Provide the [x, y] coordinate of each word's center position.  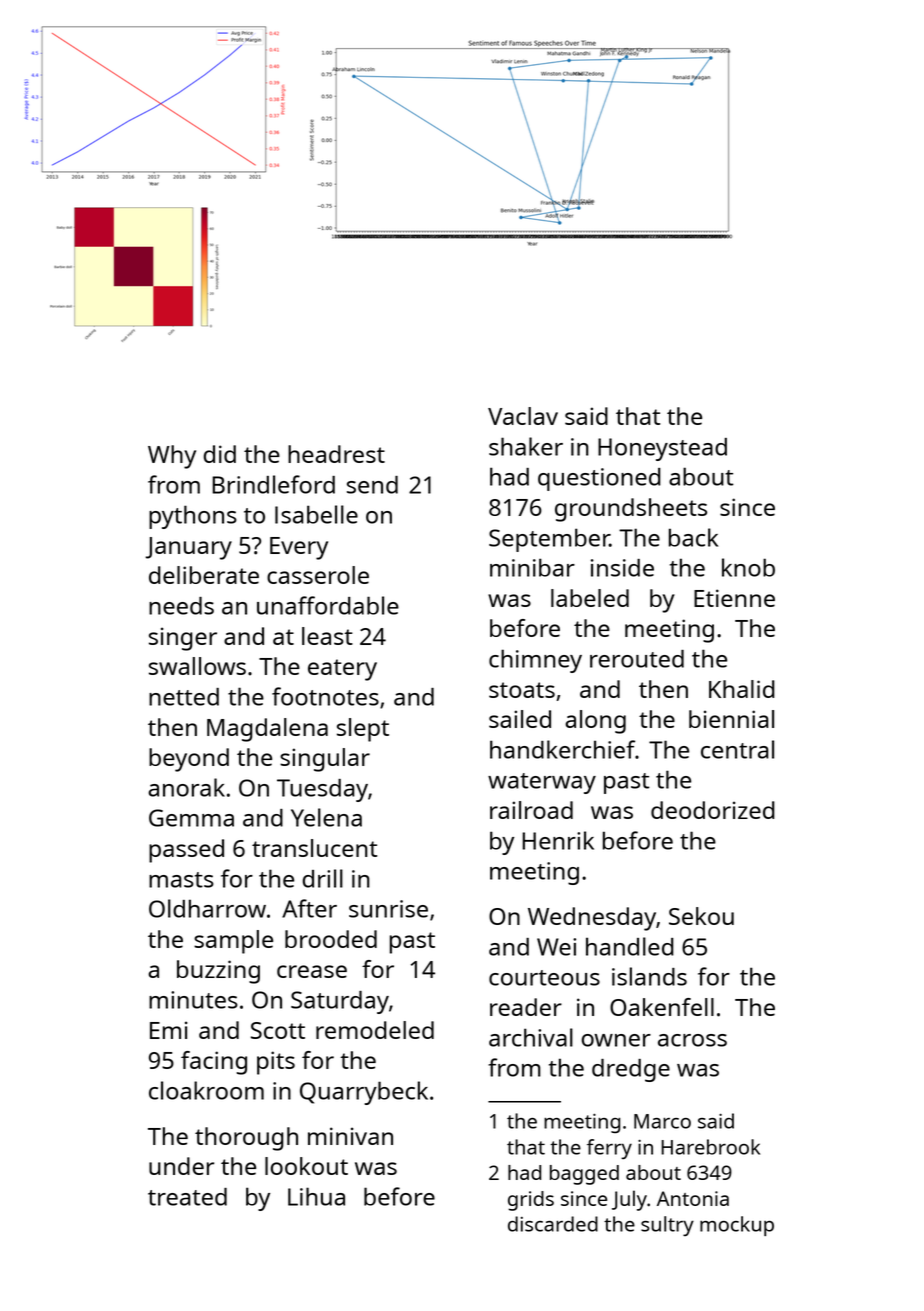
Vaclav [523, 416]
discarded [553, 1224]
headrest [336, 454]
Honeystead [662, 449]
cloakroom [206, 1090]
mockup [737, 1226]
